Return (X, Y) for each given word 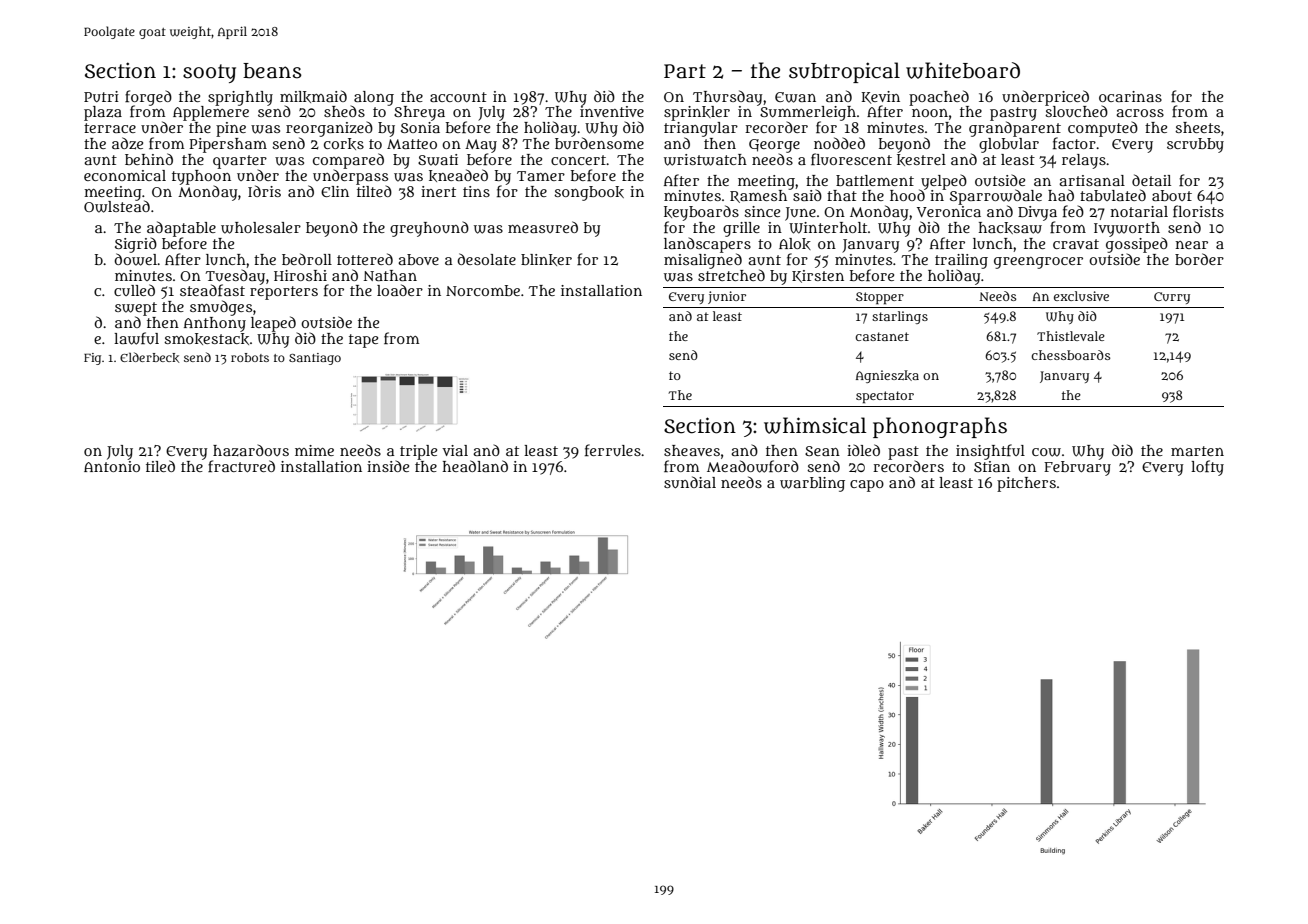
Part (685, 71)
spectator (885, 397)
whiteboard (963, 70)
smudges (221, 308)
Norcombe (483, 290)
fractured (241, 466)
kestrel (921, 160)
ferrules (613, 450)
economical (125, 175)
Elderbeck (149, 357)
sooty (209, 73)
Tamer (541, 176)
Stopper (880, 298)
